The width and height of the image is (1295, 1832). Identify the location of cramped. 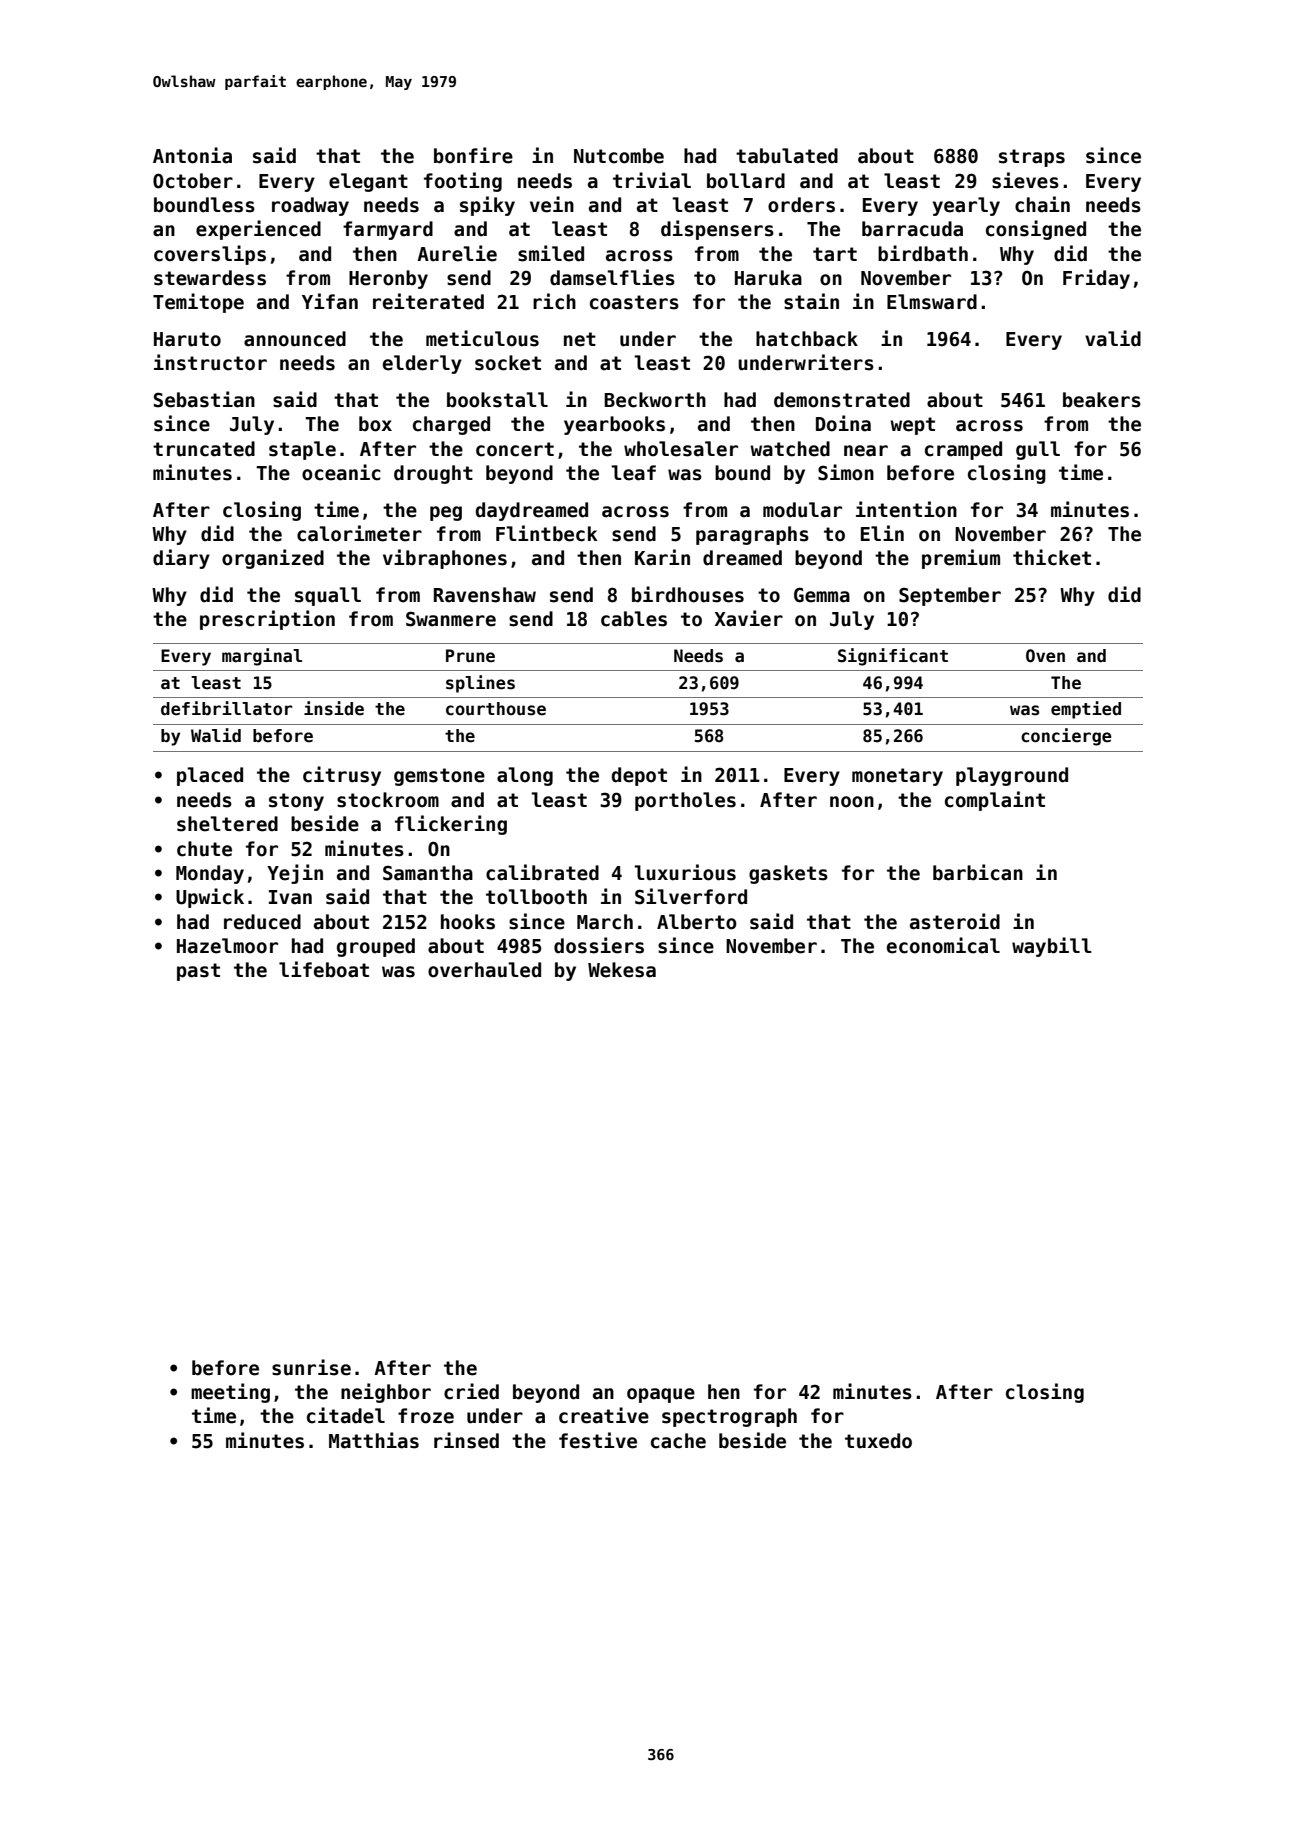
(963, 450).
